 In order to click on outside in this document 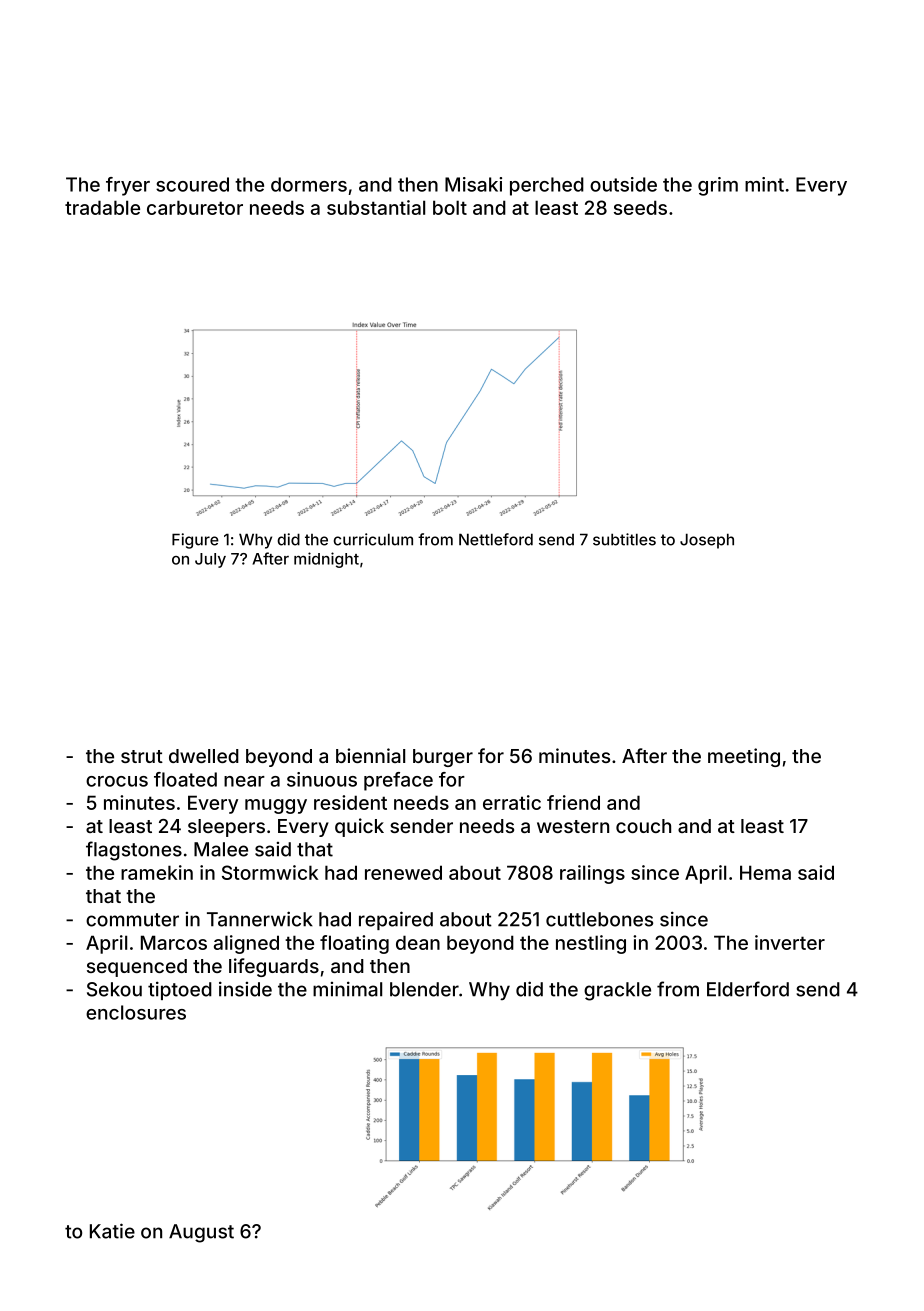, I will do `click(623, 184)`.
